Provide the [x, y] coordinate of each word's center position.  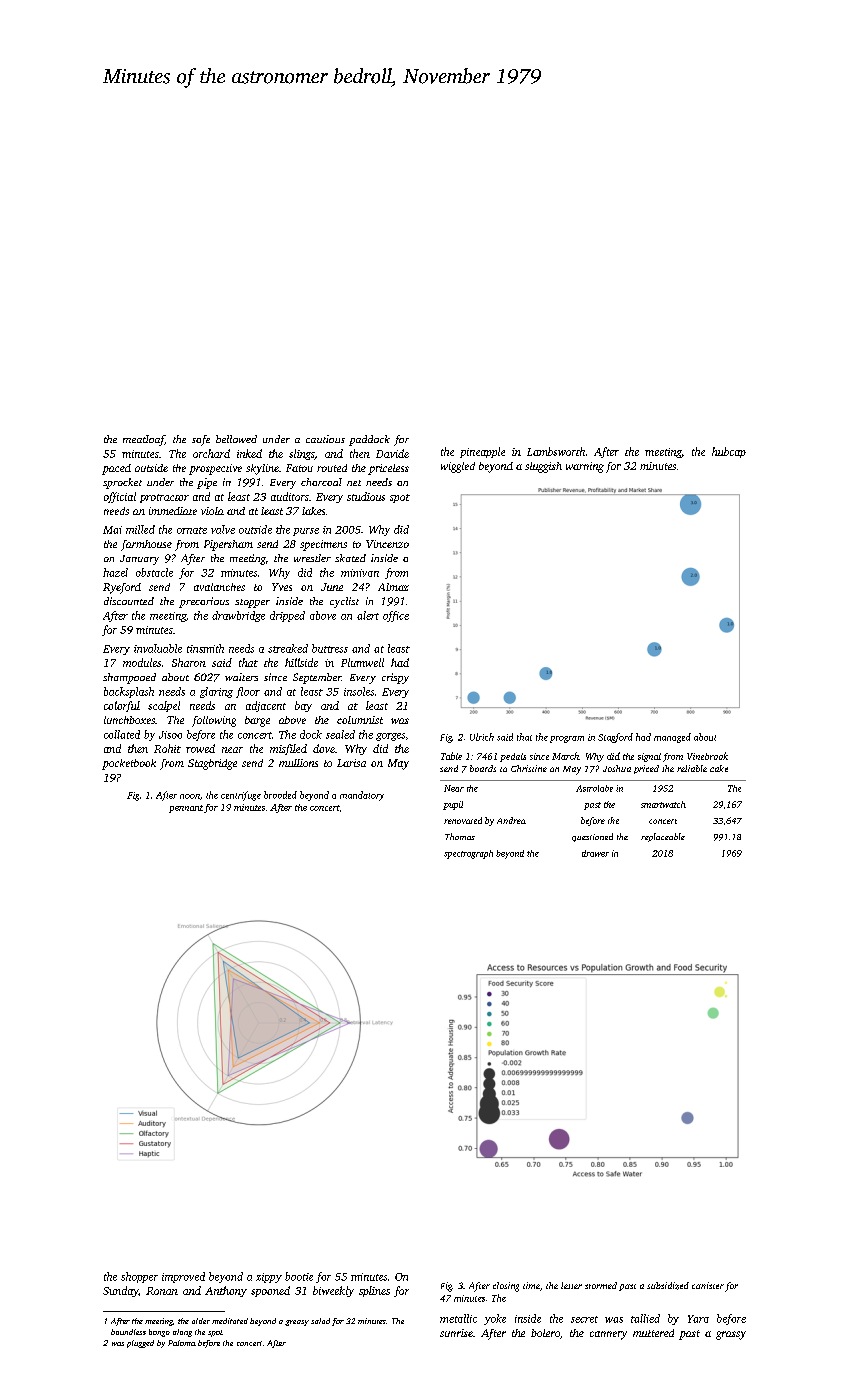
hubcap [729, 452]
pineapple [482, 452]
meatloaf [144, 440]
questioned [592, 837]
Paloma [182, 1343]
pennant [186, 809]
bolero [545, 1333]
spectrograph [468, 854]
